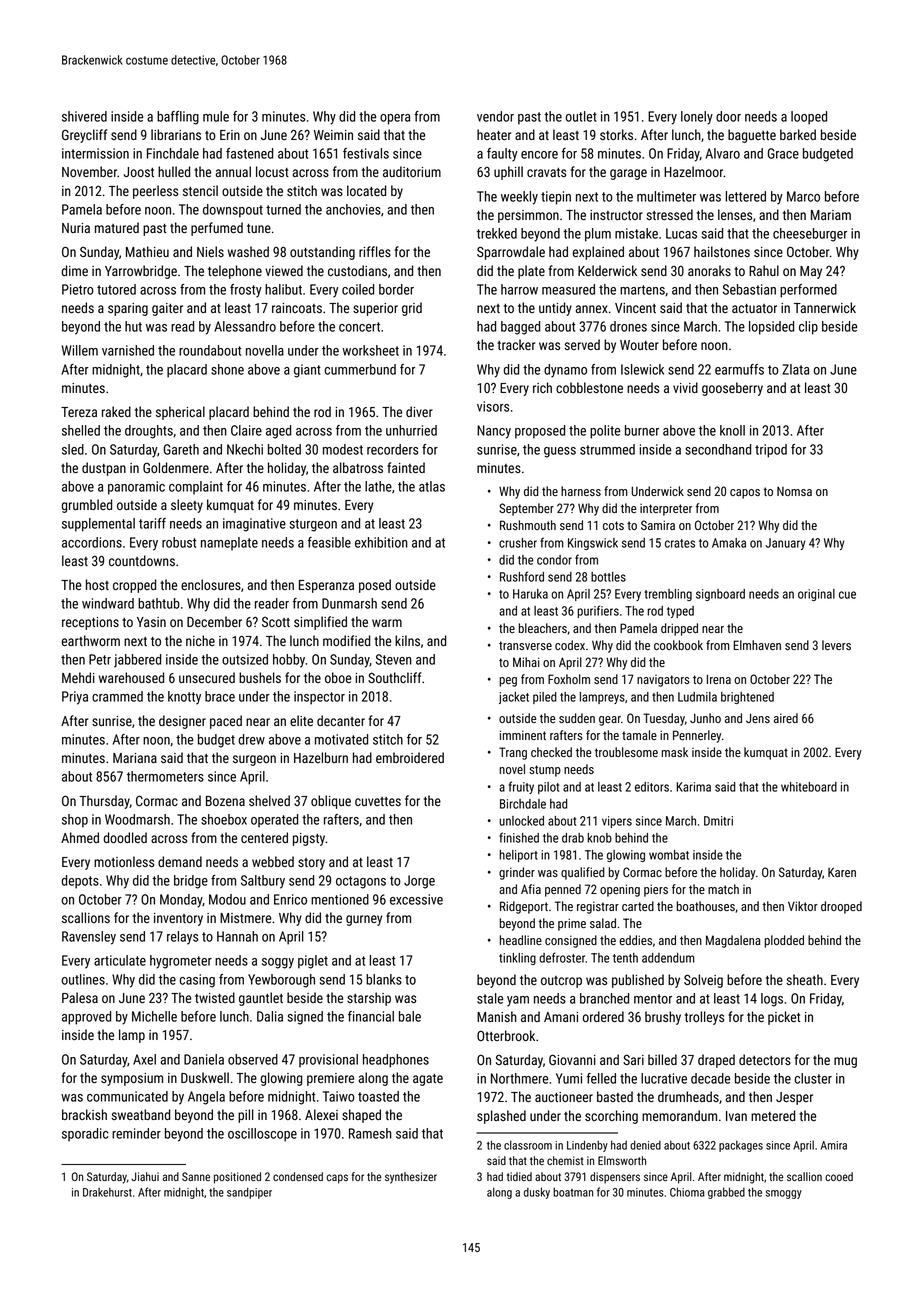 The image size is (924, 1308). What do you see at coordinates (784, 941) in the screenshot?
I see `plodded` at bounding box center [784, 941].
